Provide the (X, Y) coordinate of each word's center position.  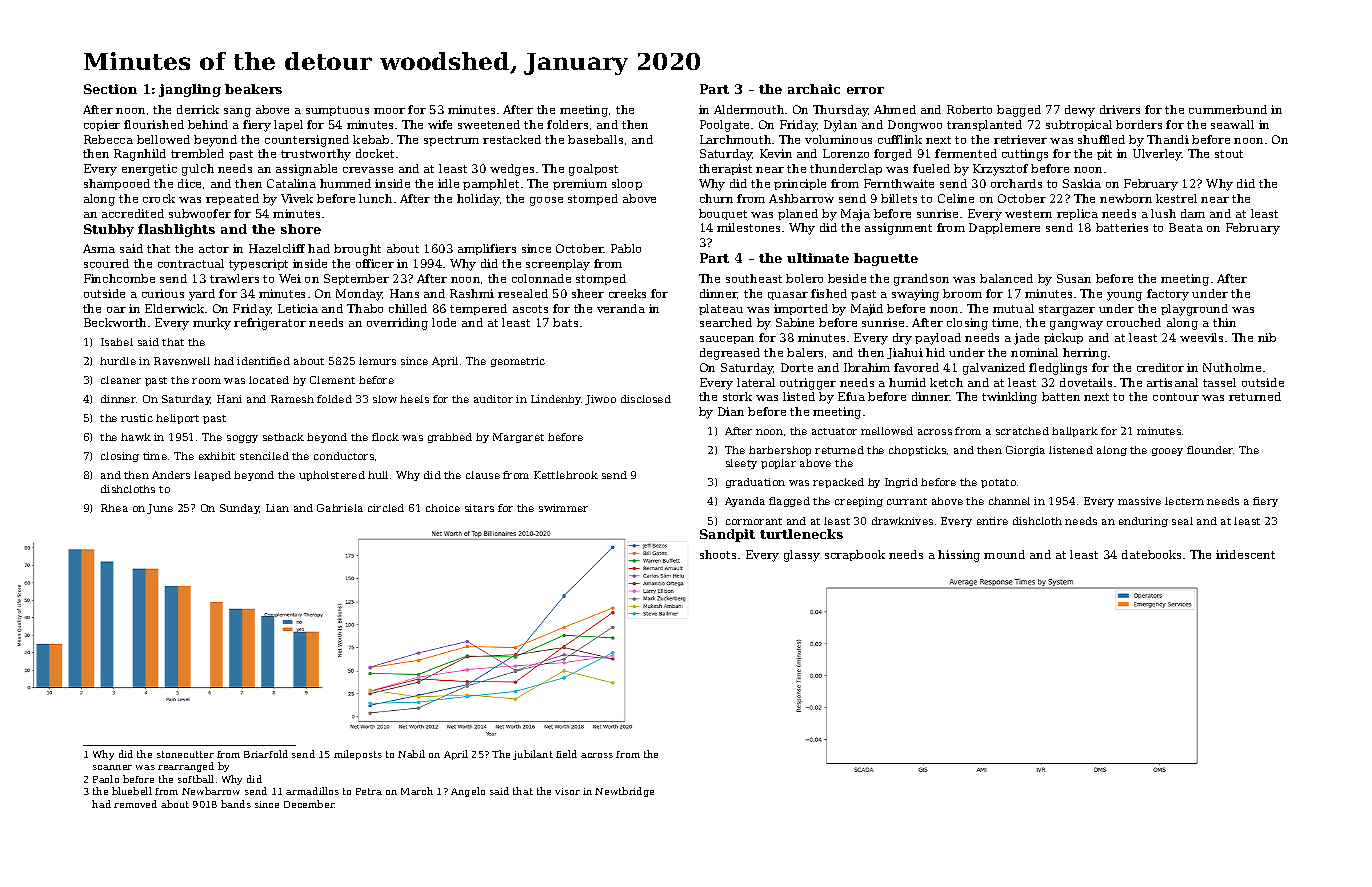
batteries (1122, 227)
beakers (253, 89)
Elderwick (174, 308)
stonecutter (185, 754)
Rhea (114, 508)
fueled (931, 168)
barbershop (780, 451)
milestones (748, 227)
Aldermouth (749, 109)
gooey (1167, 452)
